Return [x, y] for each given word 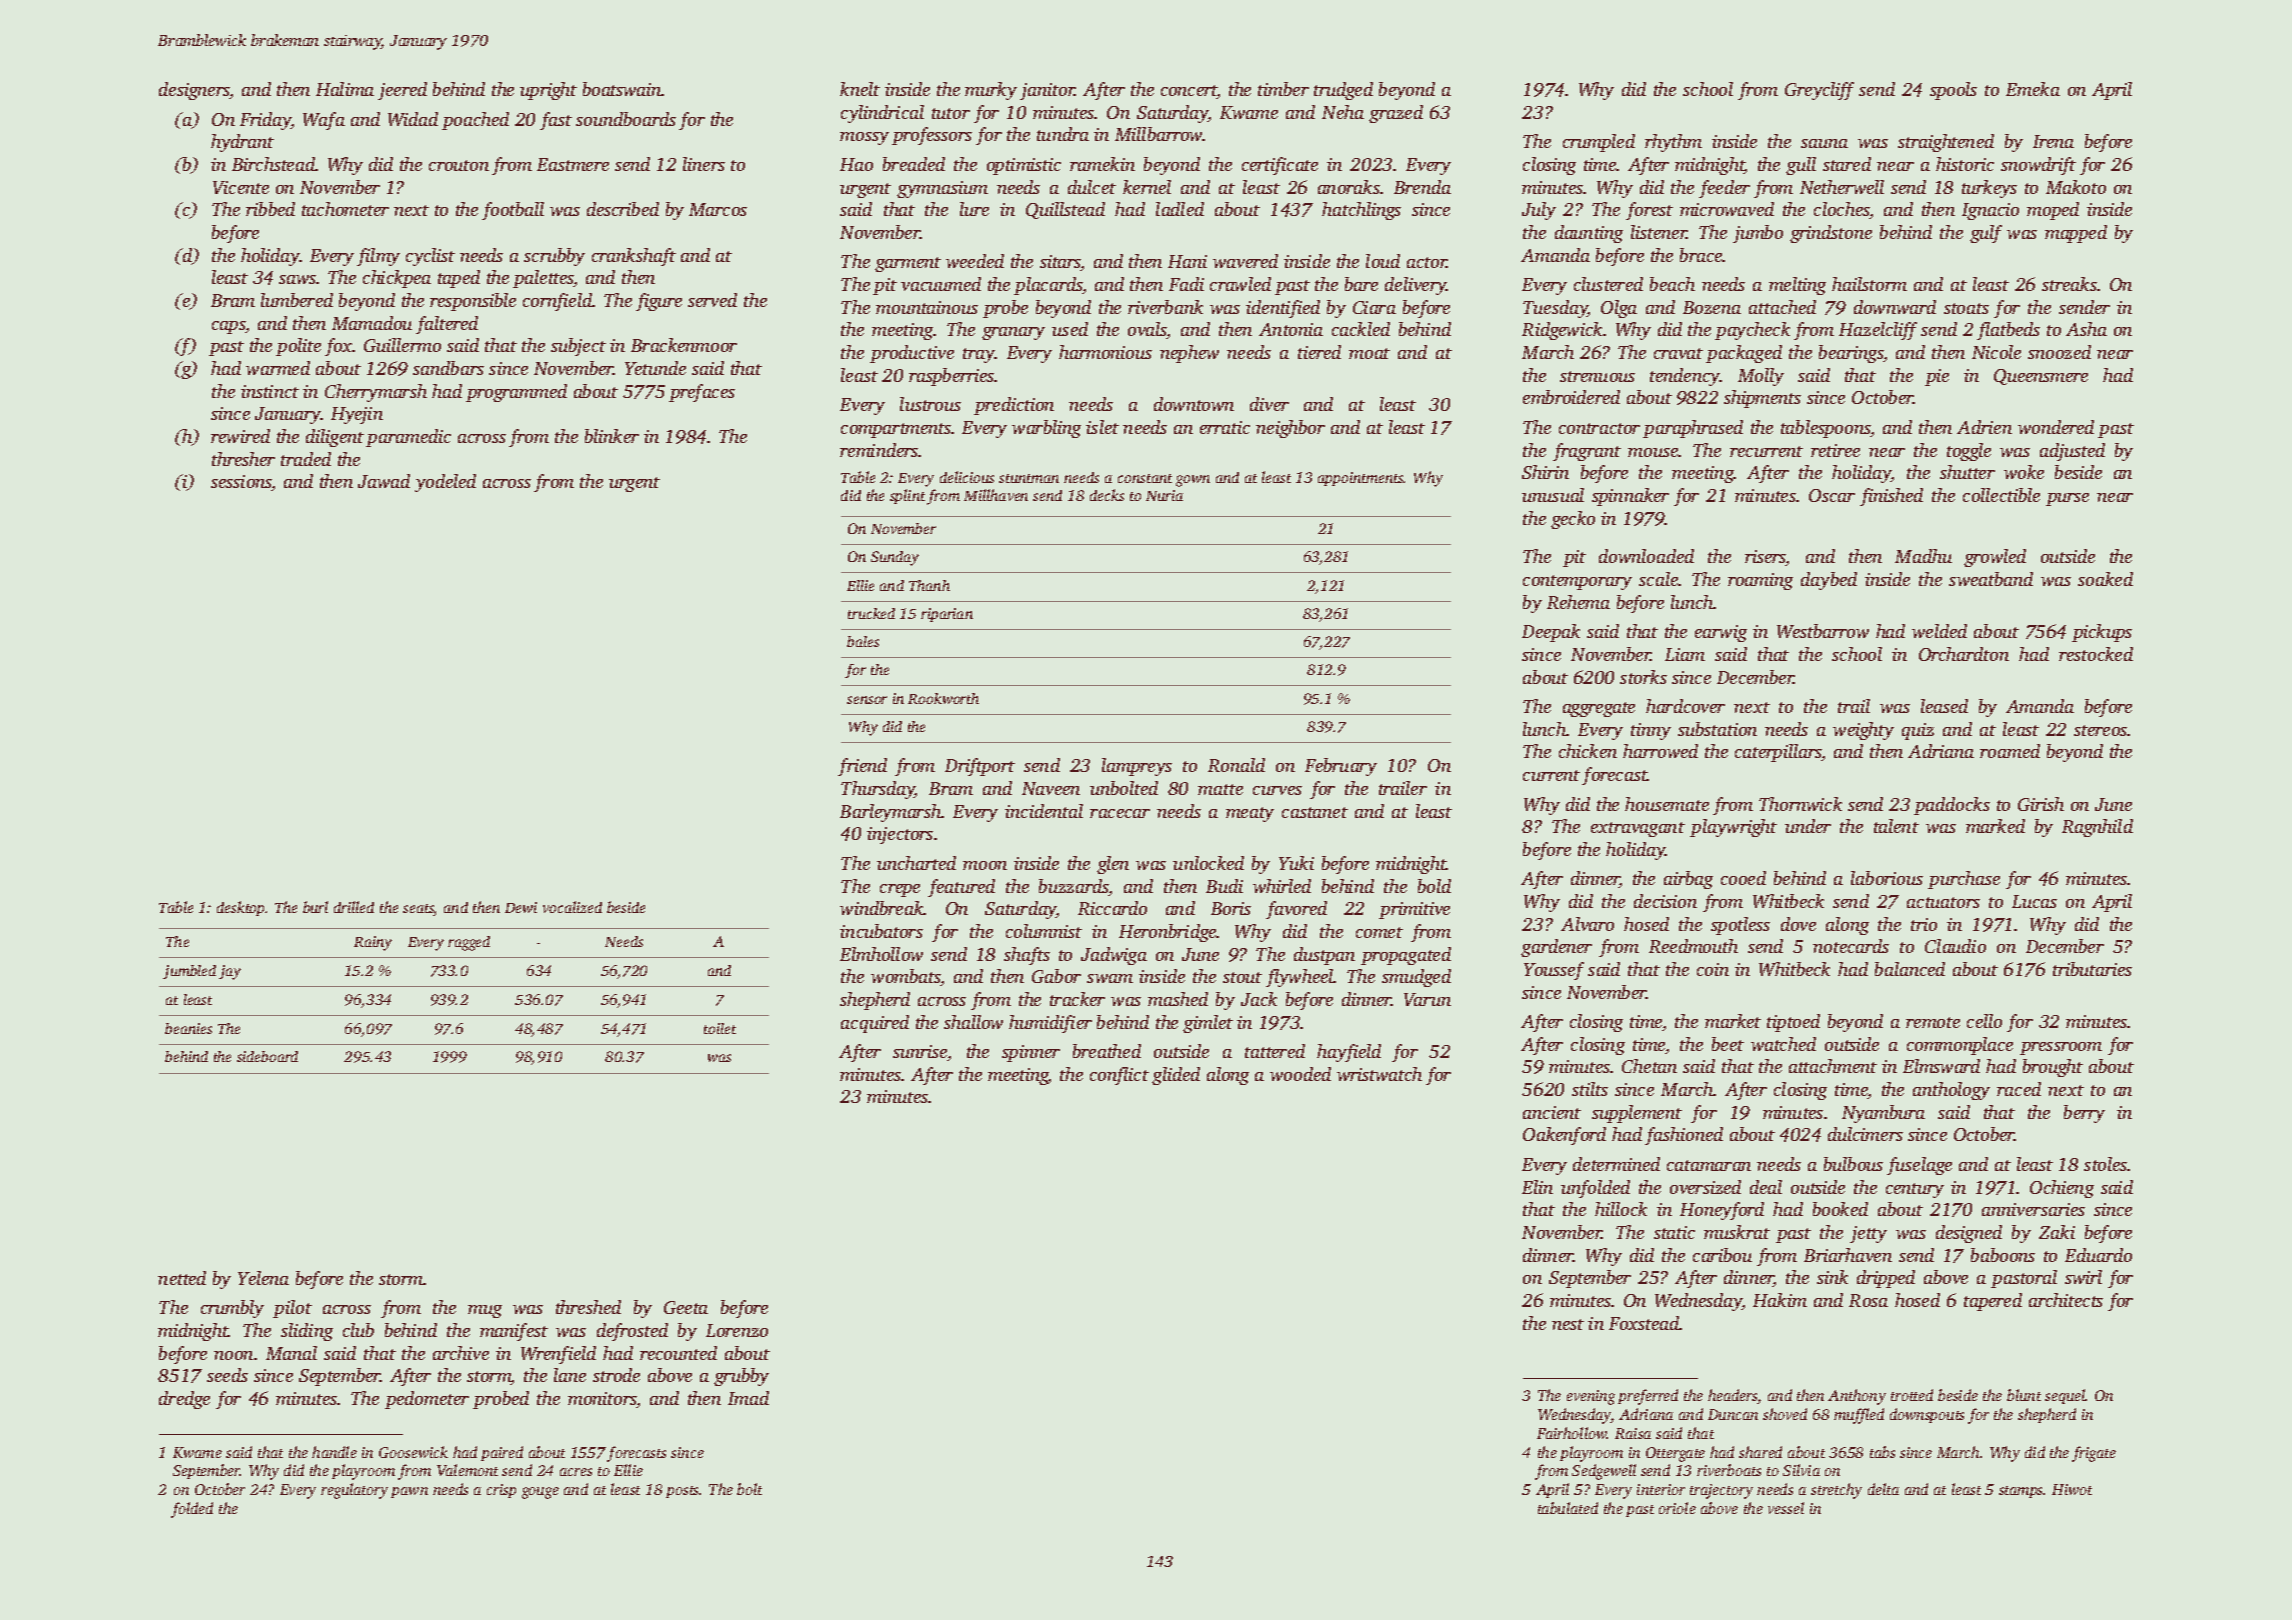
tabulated [1568, 1508]
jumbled [189, 972]
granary [1013, 333]
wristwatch [1379, 1074]
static [1674, 1232]
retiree [1835, 450]
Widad [413, 119]
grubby [741, 1377]
